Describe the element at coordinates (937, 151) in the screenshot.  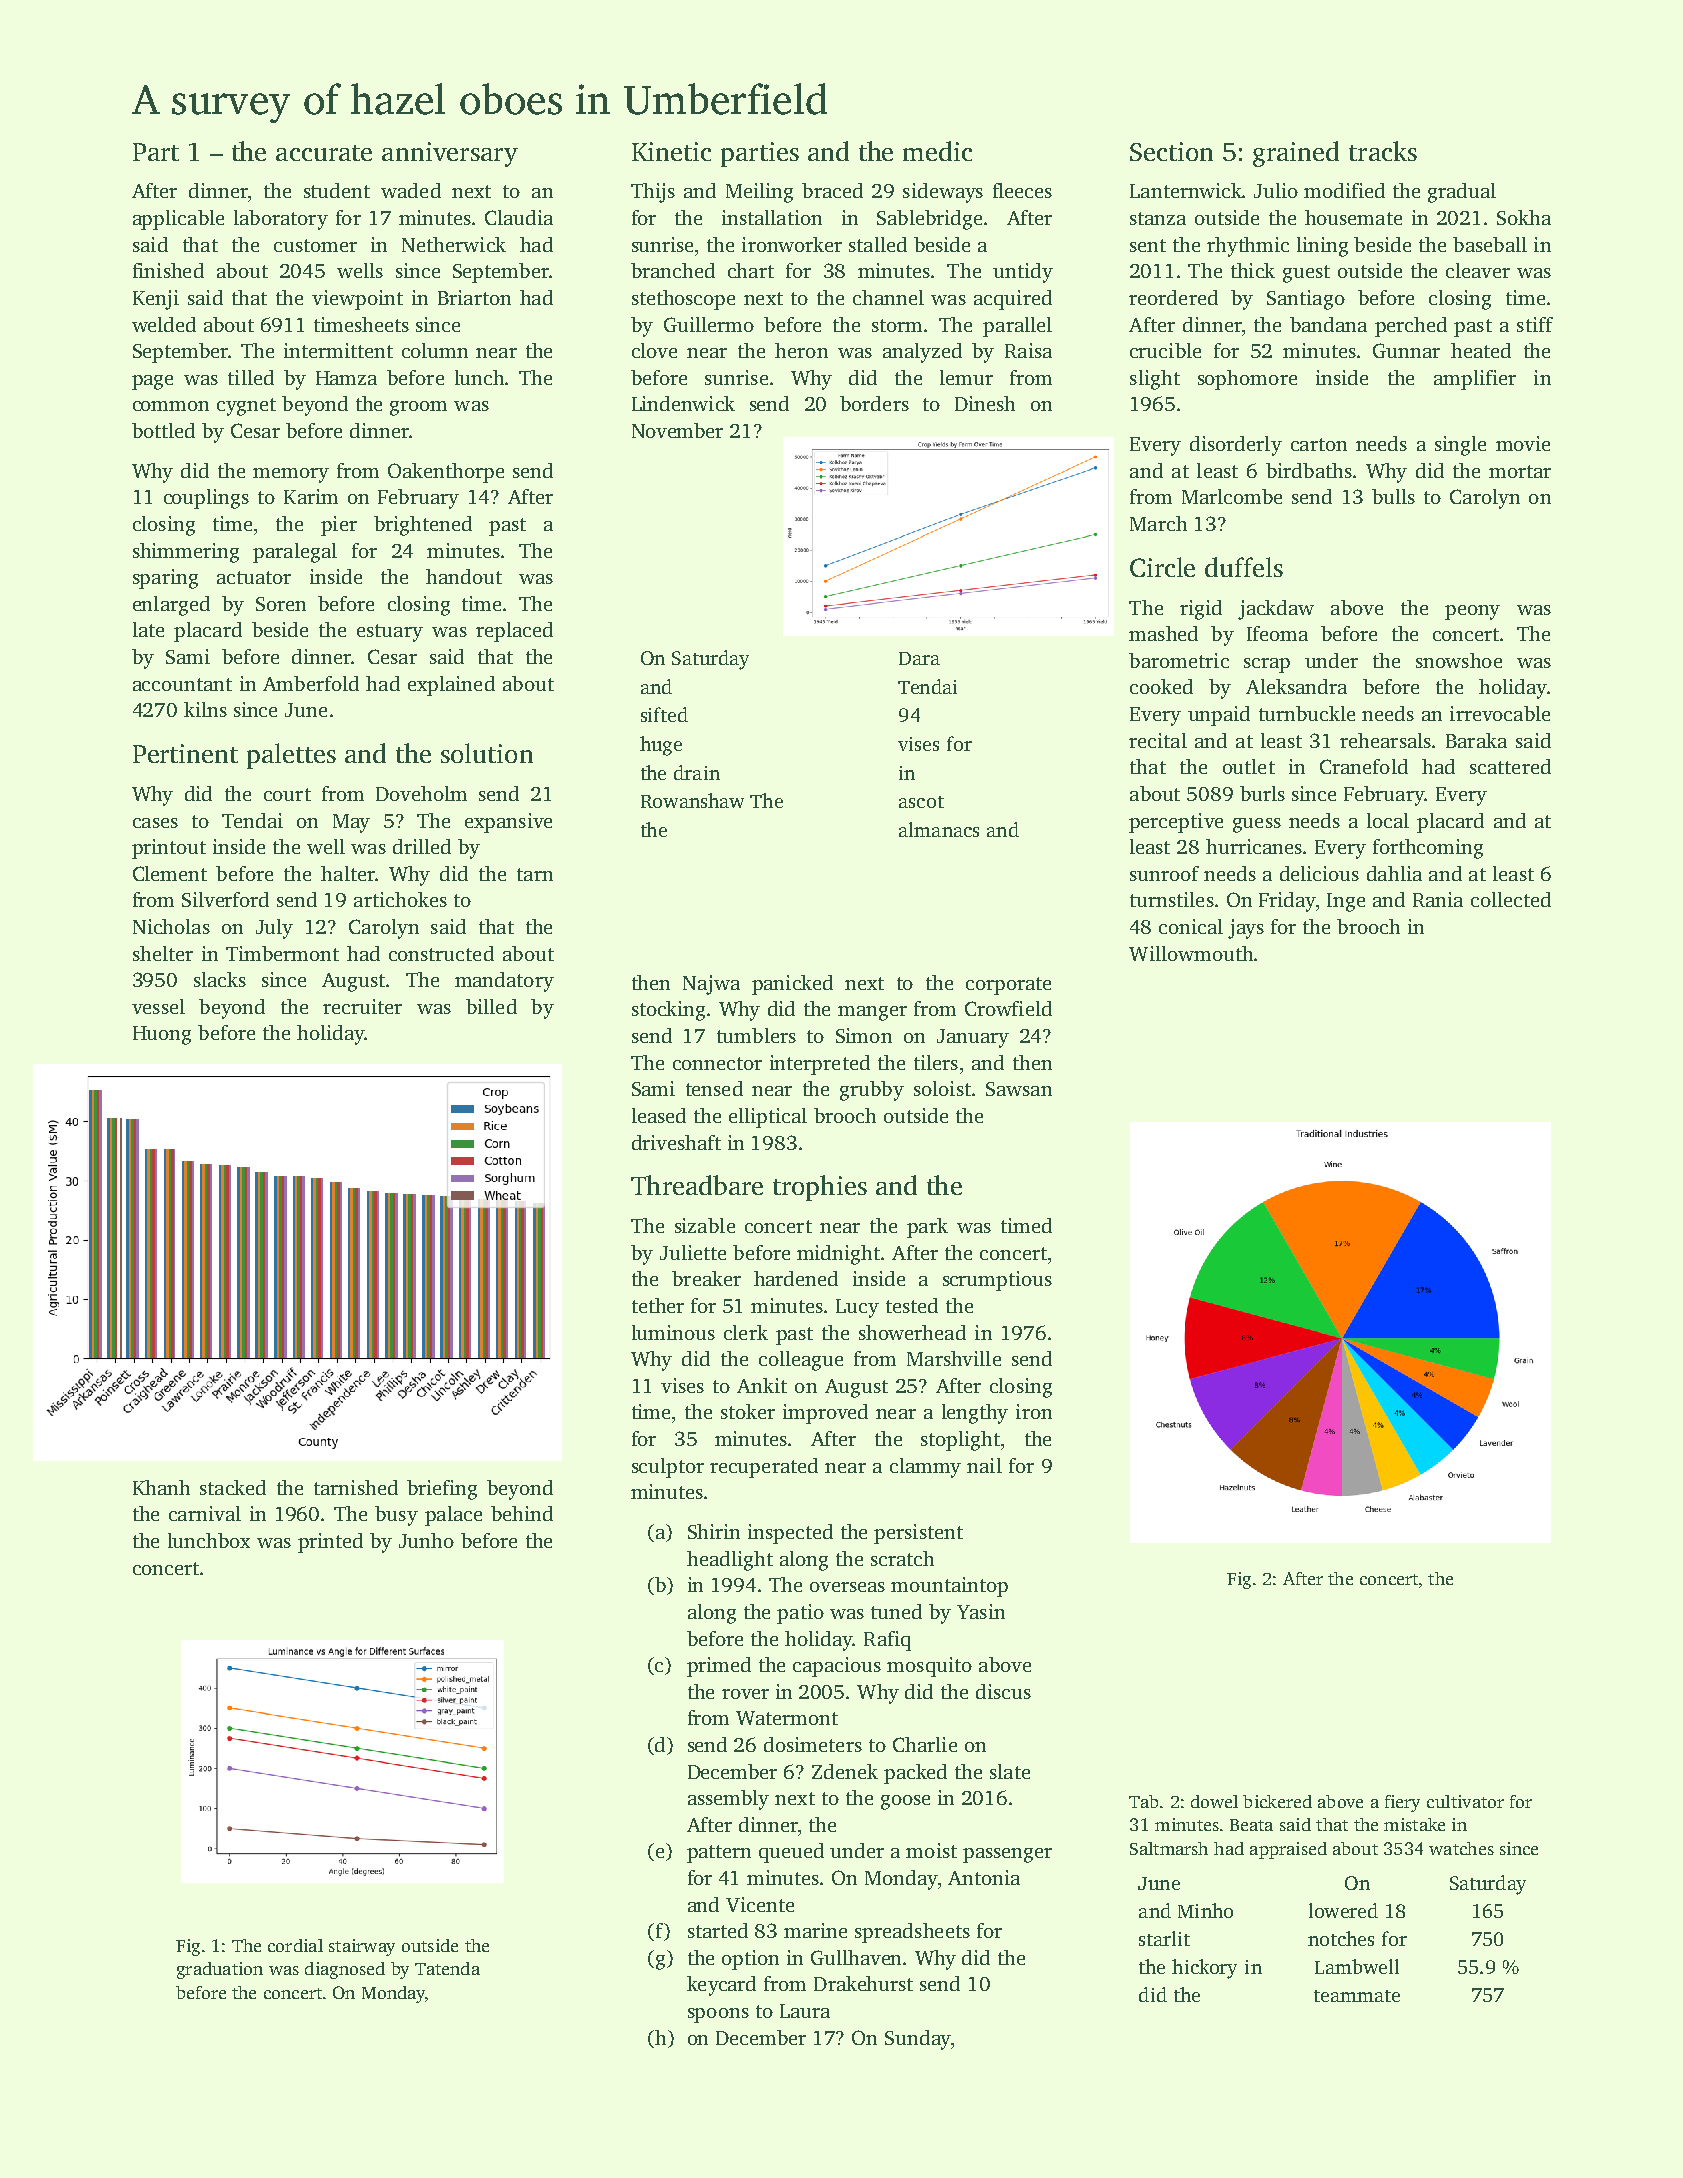
I see `medic` at that location.
